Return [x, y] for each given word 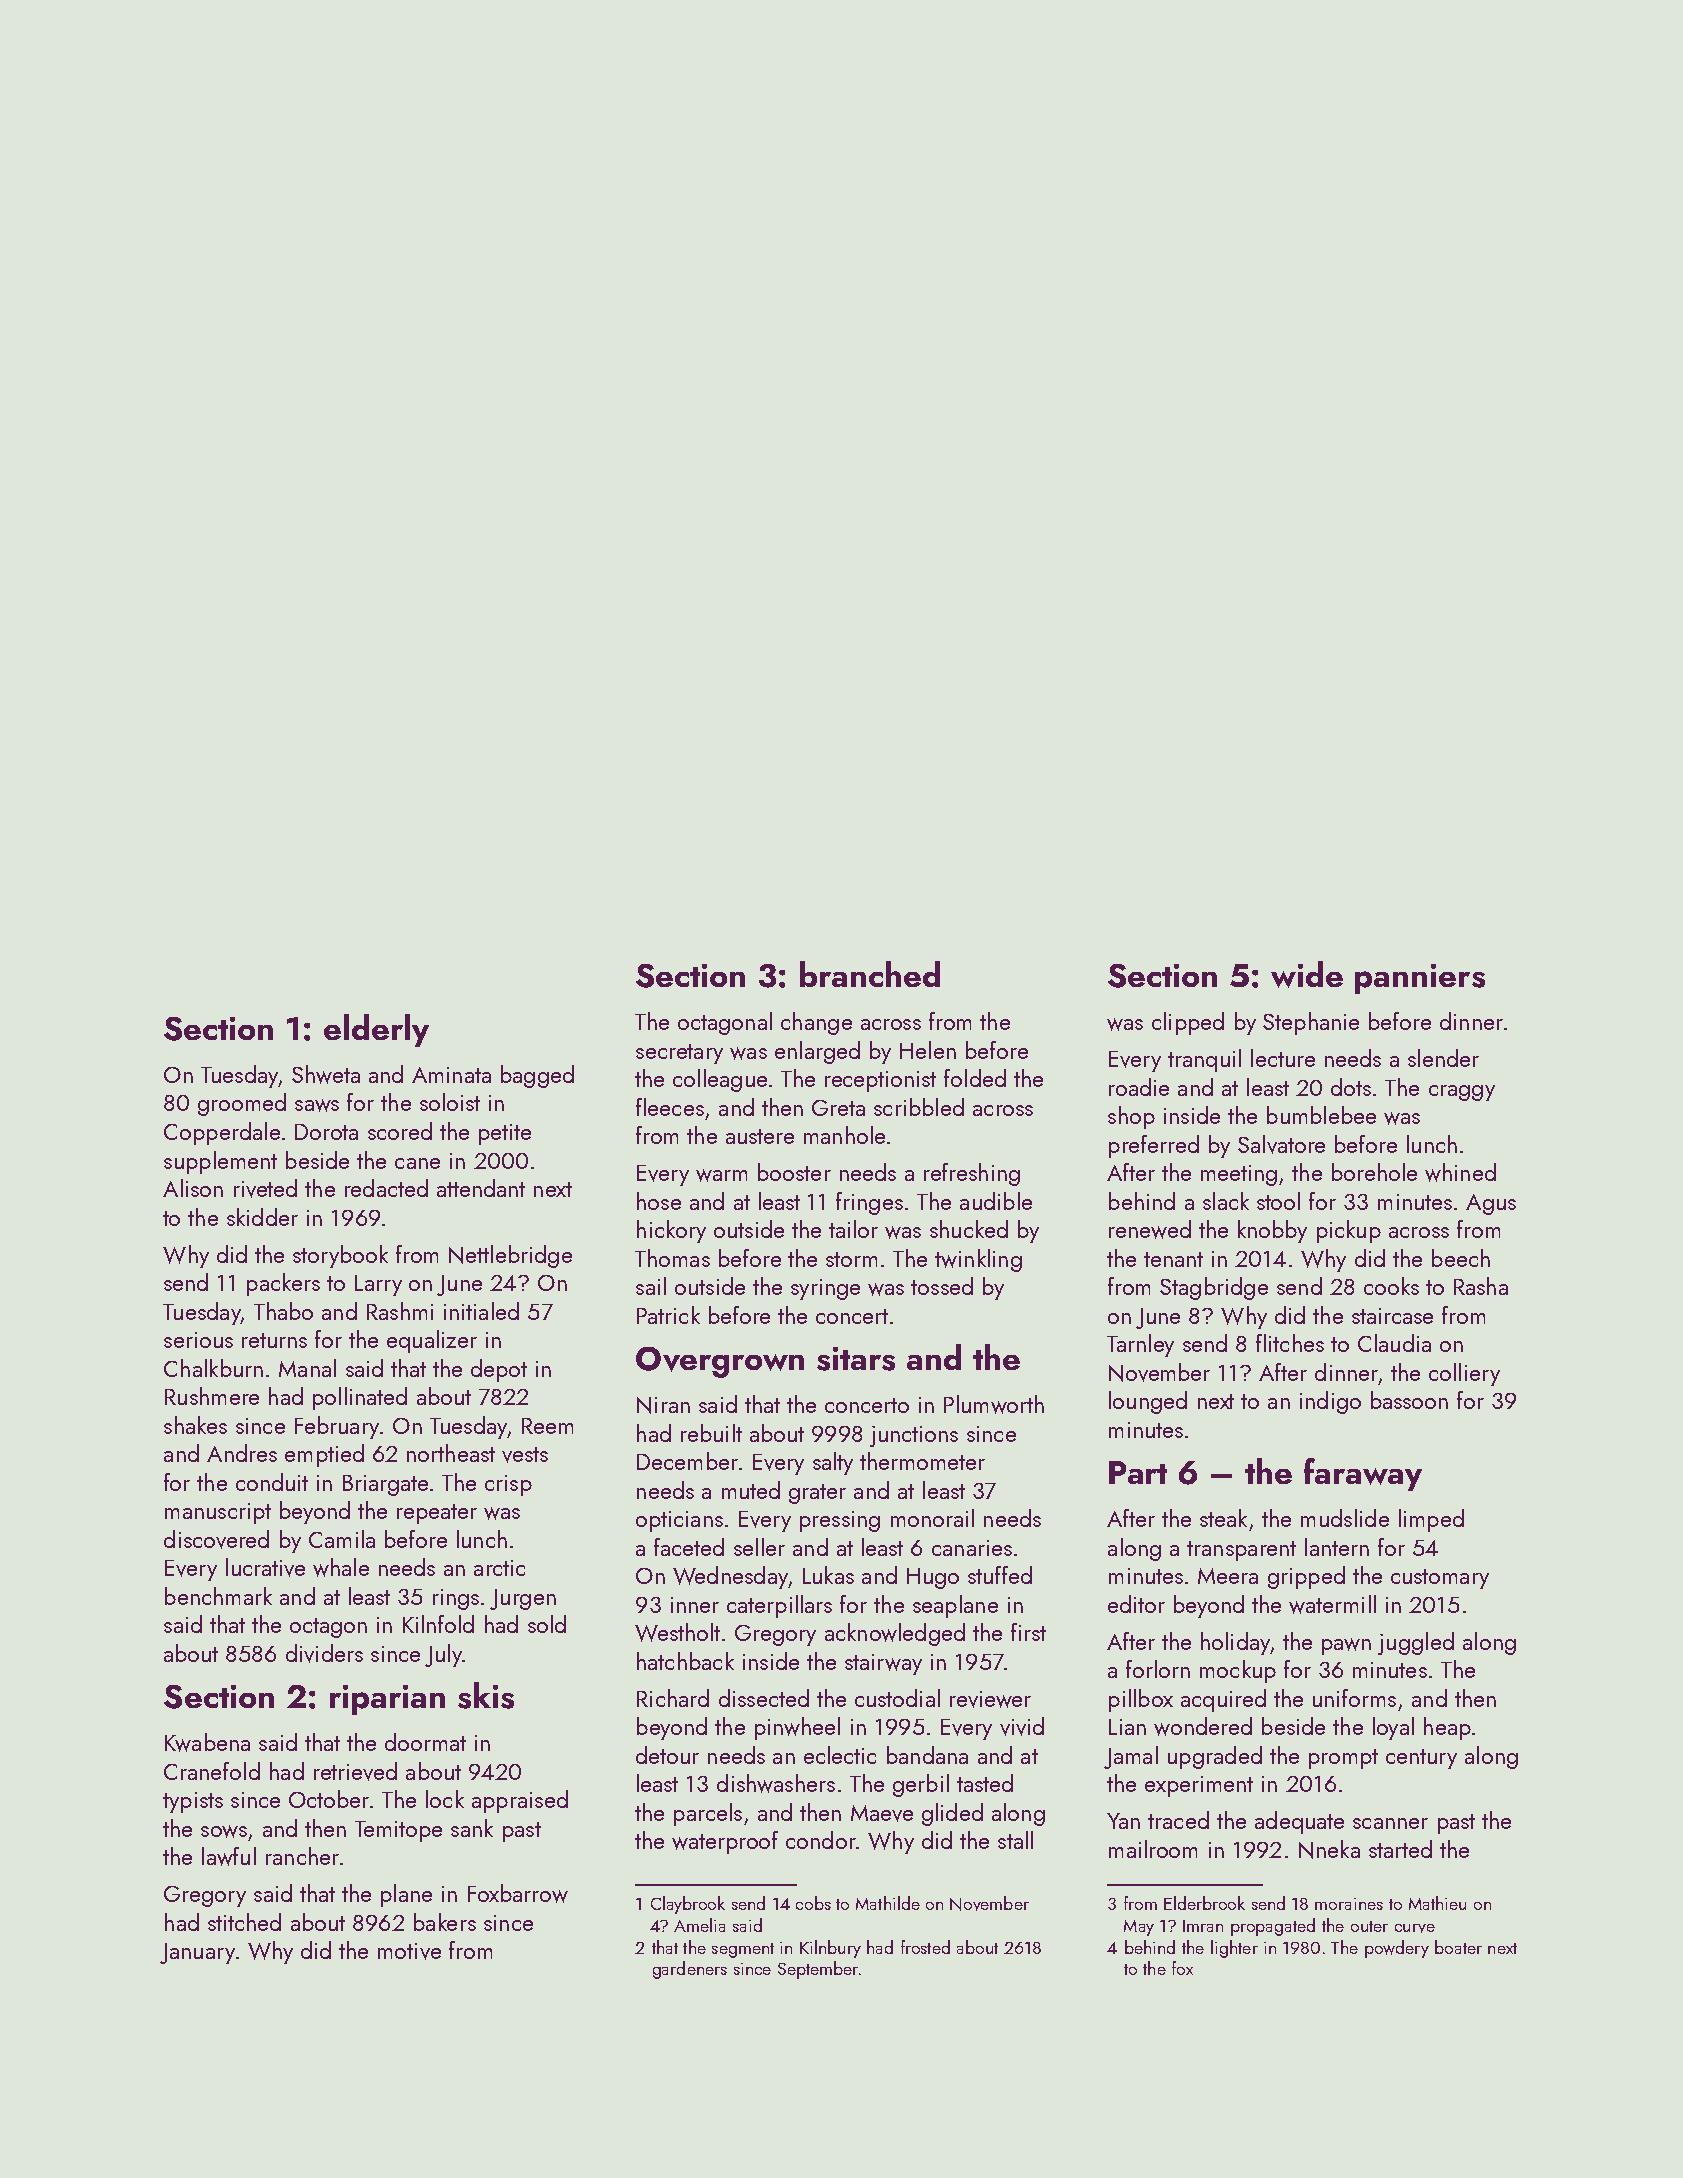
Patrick [668, 1315]
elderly [376, 1030]
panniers [1420, 979]
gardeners [690, 1970]
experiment [1199, 1786]
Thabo [283, 1311]
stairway [883, 1664]
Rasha [1481, 1286]
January [197, 1953]
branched [870, 974]
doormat [425, 1742]
